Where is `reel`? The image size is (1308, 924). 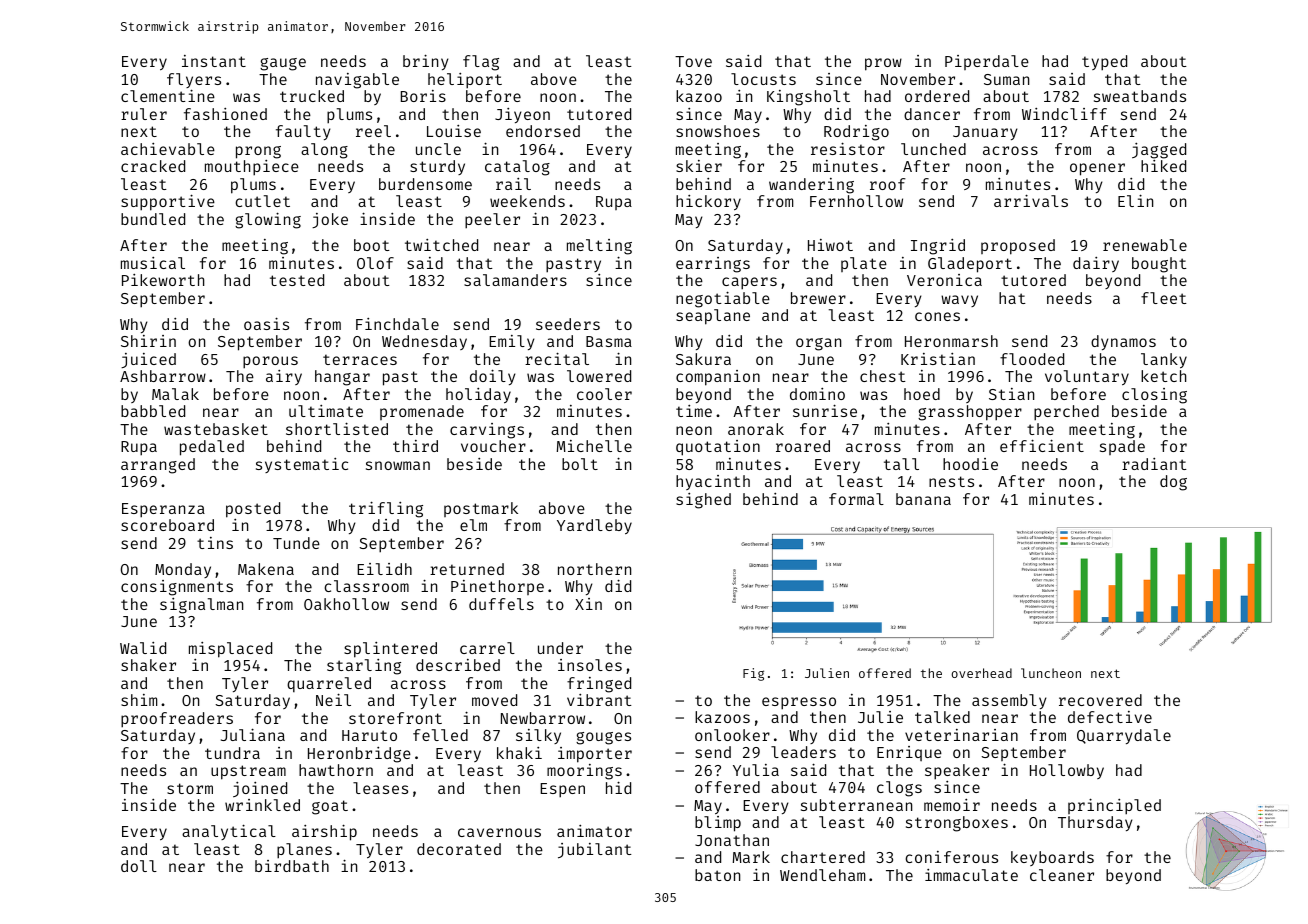
reel is located at coordinates (373, 131).
